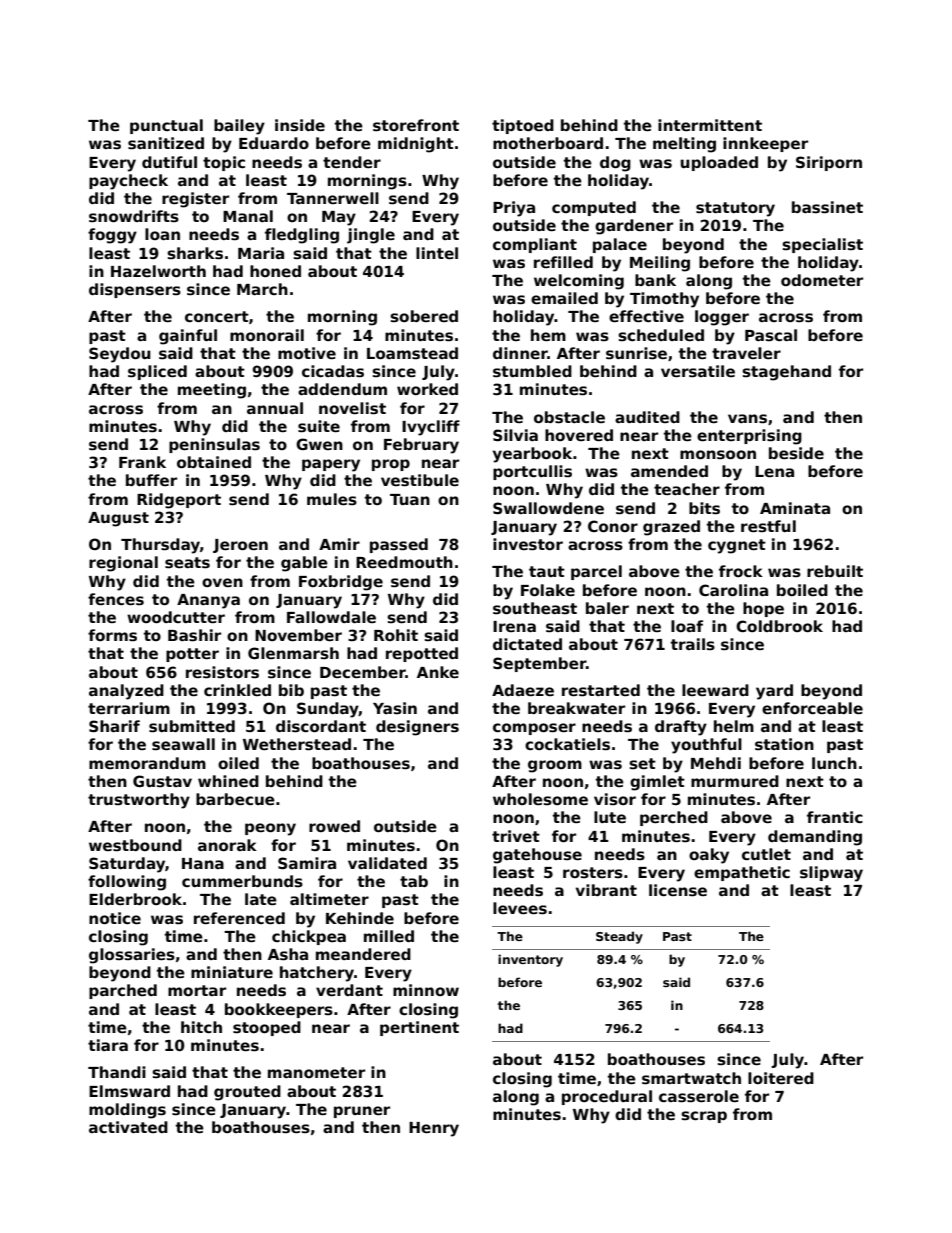  I want to click on Mehdi, so click(716, 763).
